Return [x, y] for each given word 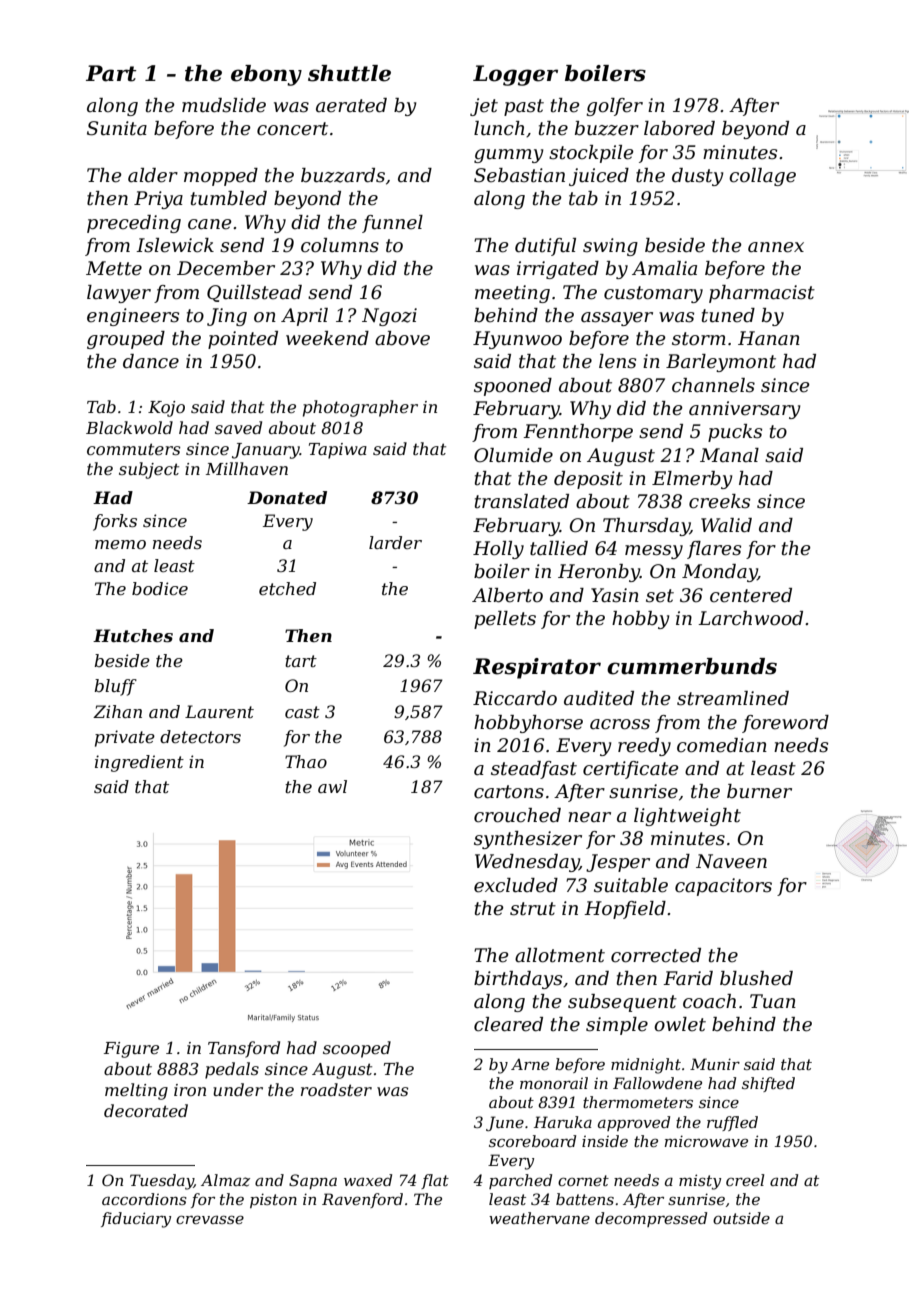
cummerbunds [692, 666]
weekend [327, 338]
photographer [360, 408]
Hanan [769, 338]
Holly [498, 550]
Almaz [225, 1180]
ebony [266, 75]
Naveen [731, 861]
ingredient [139, 763]
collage [762, 177]
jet [484, 107]
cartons [509, 792]
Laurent [219, 711]
